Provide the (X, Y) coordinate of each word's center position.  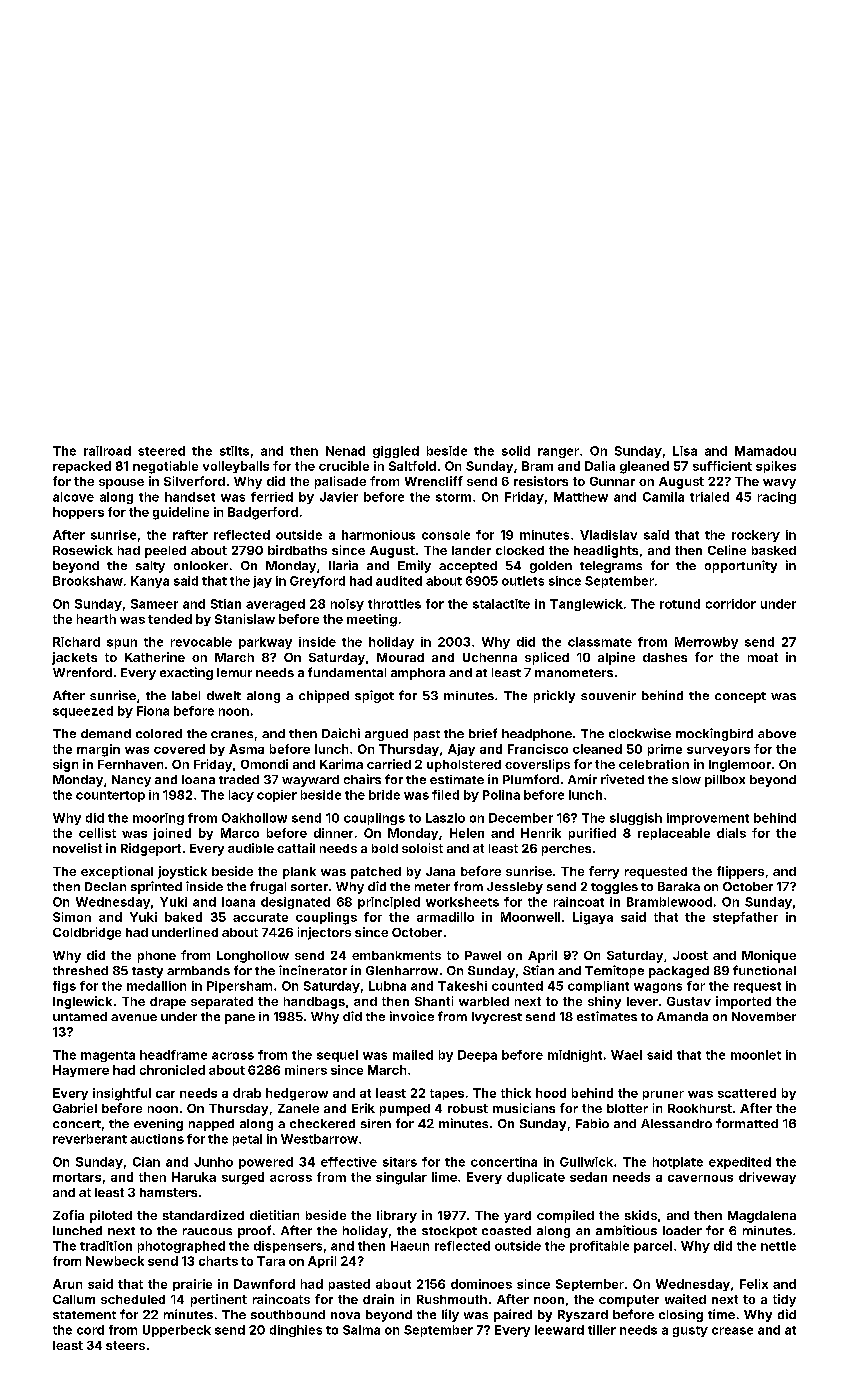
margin (98, 750)
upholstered (464, 766)
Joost (690, 955)
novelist (77, 848)
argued (386, 735)
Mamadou (765, 451)
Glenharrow (402, 970)
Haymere (81, 1071)
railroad (107, 451)
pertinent (219, 1300)
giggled (396, 452)
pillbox (725, 781)
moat (763, 657)
